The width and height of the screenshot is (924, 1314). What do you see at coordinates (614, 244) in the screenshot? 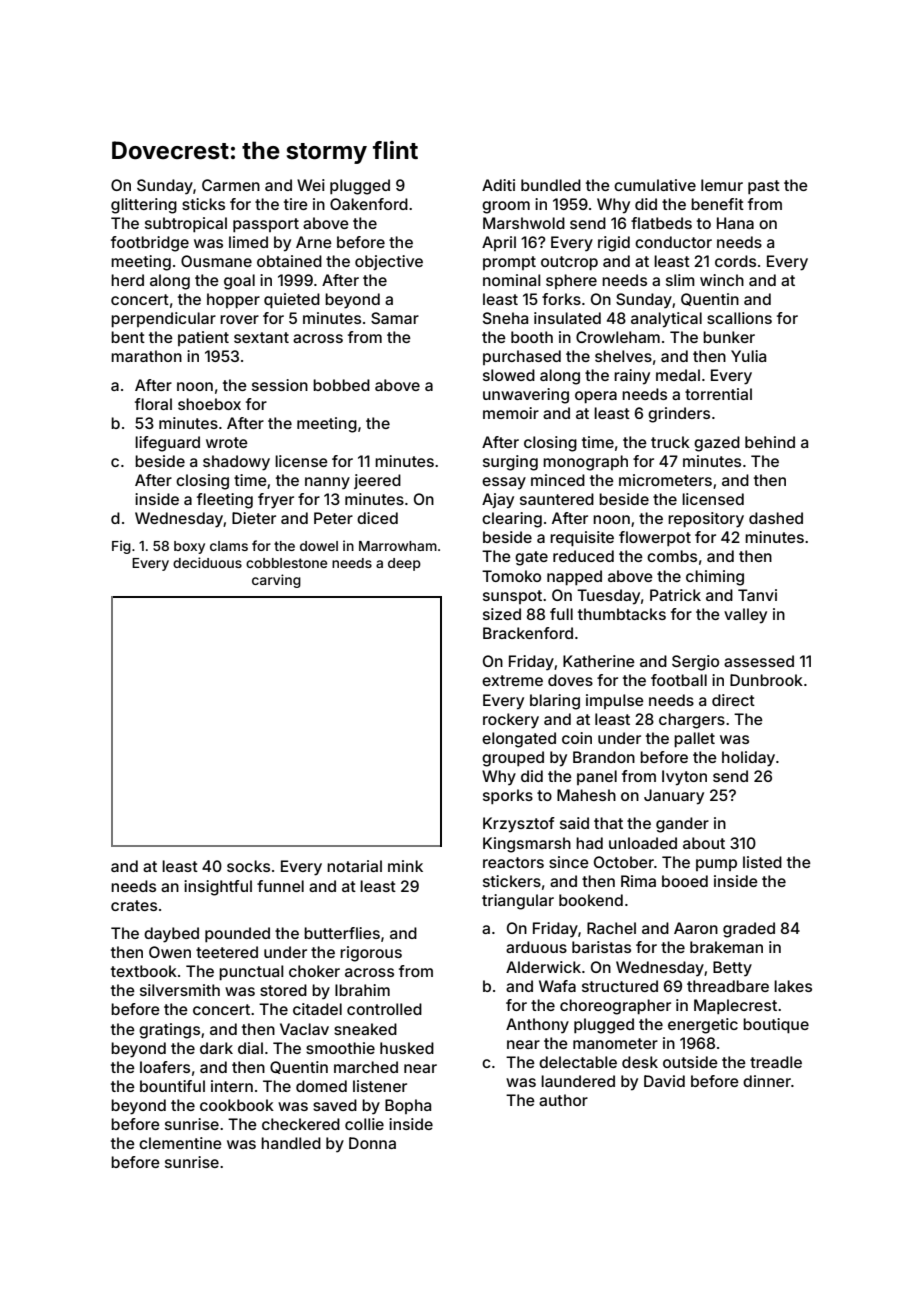
I see `rigid` at bounding box center [614, 244].
